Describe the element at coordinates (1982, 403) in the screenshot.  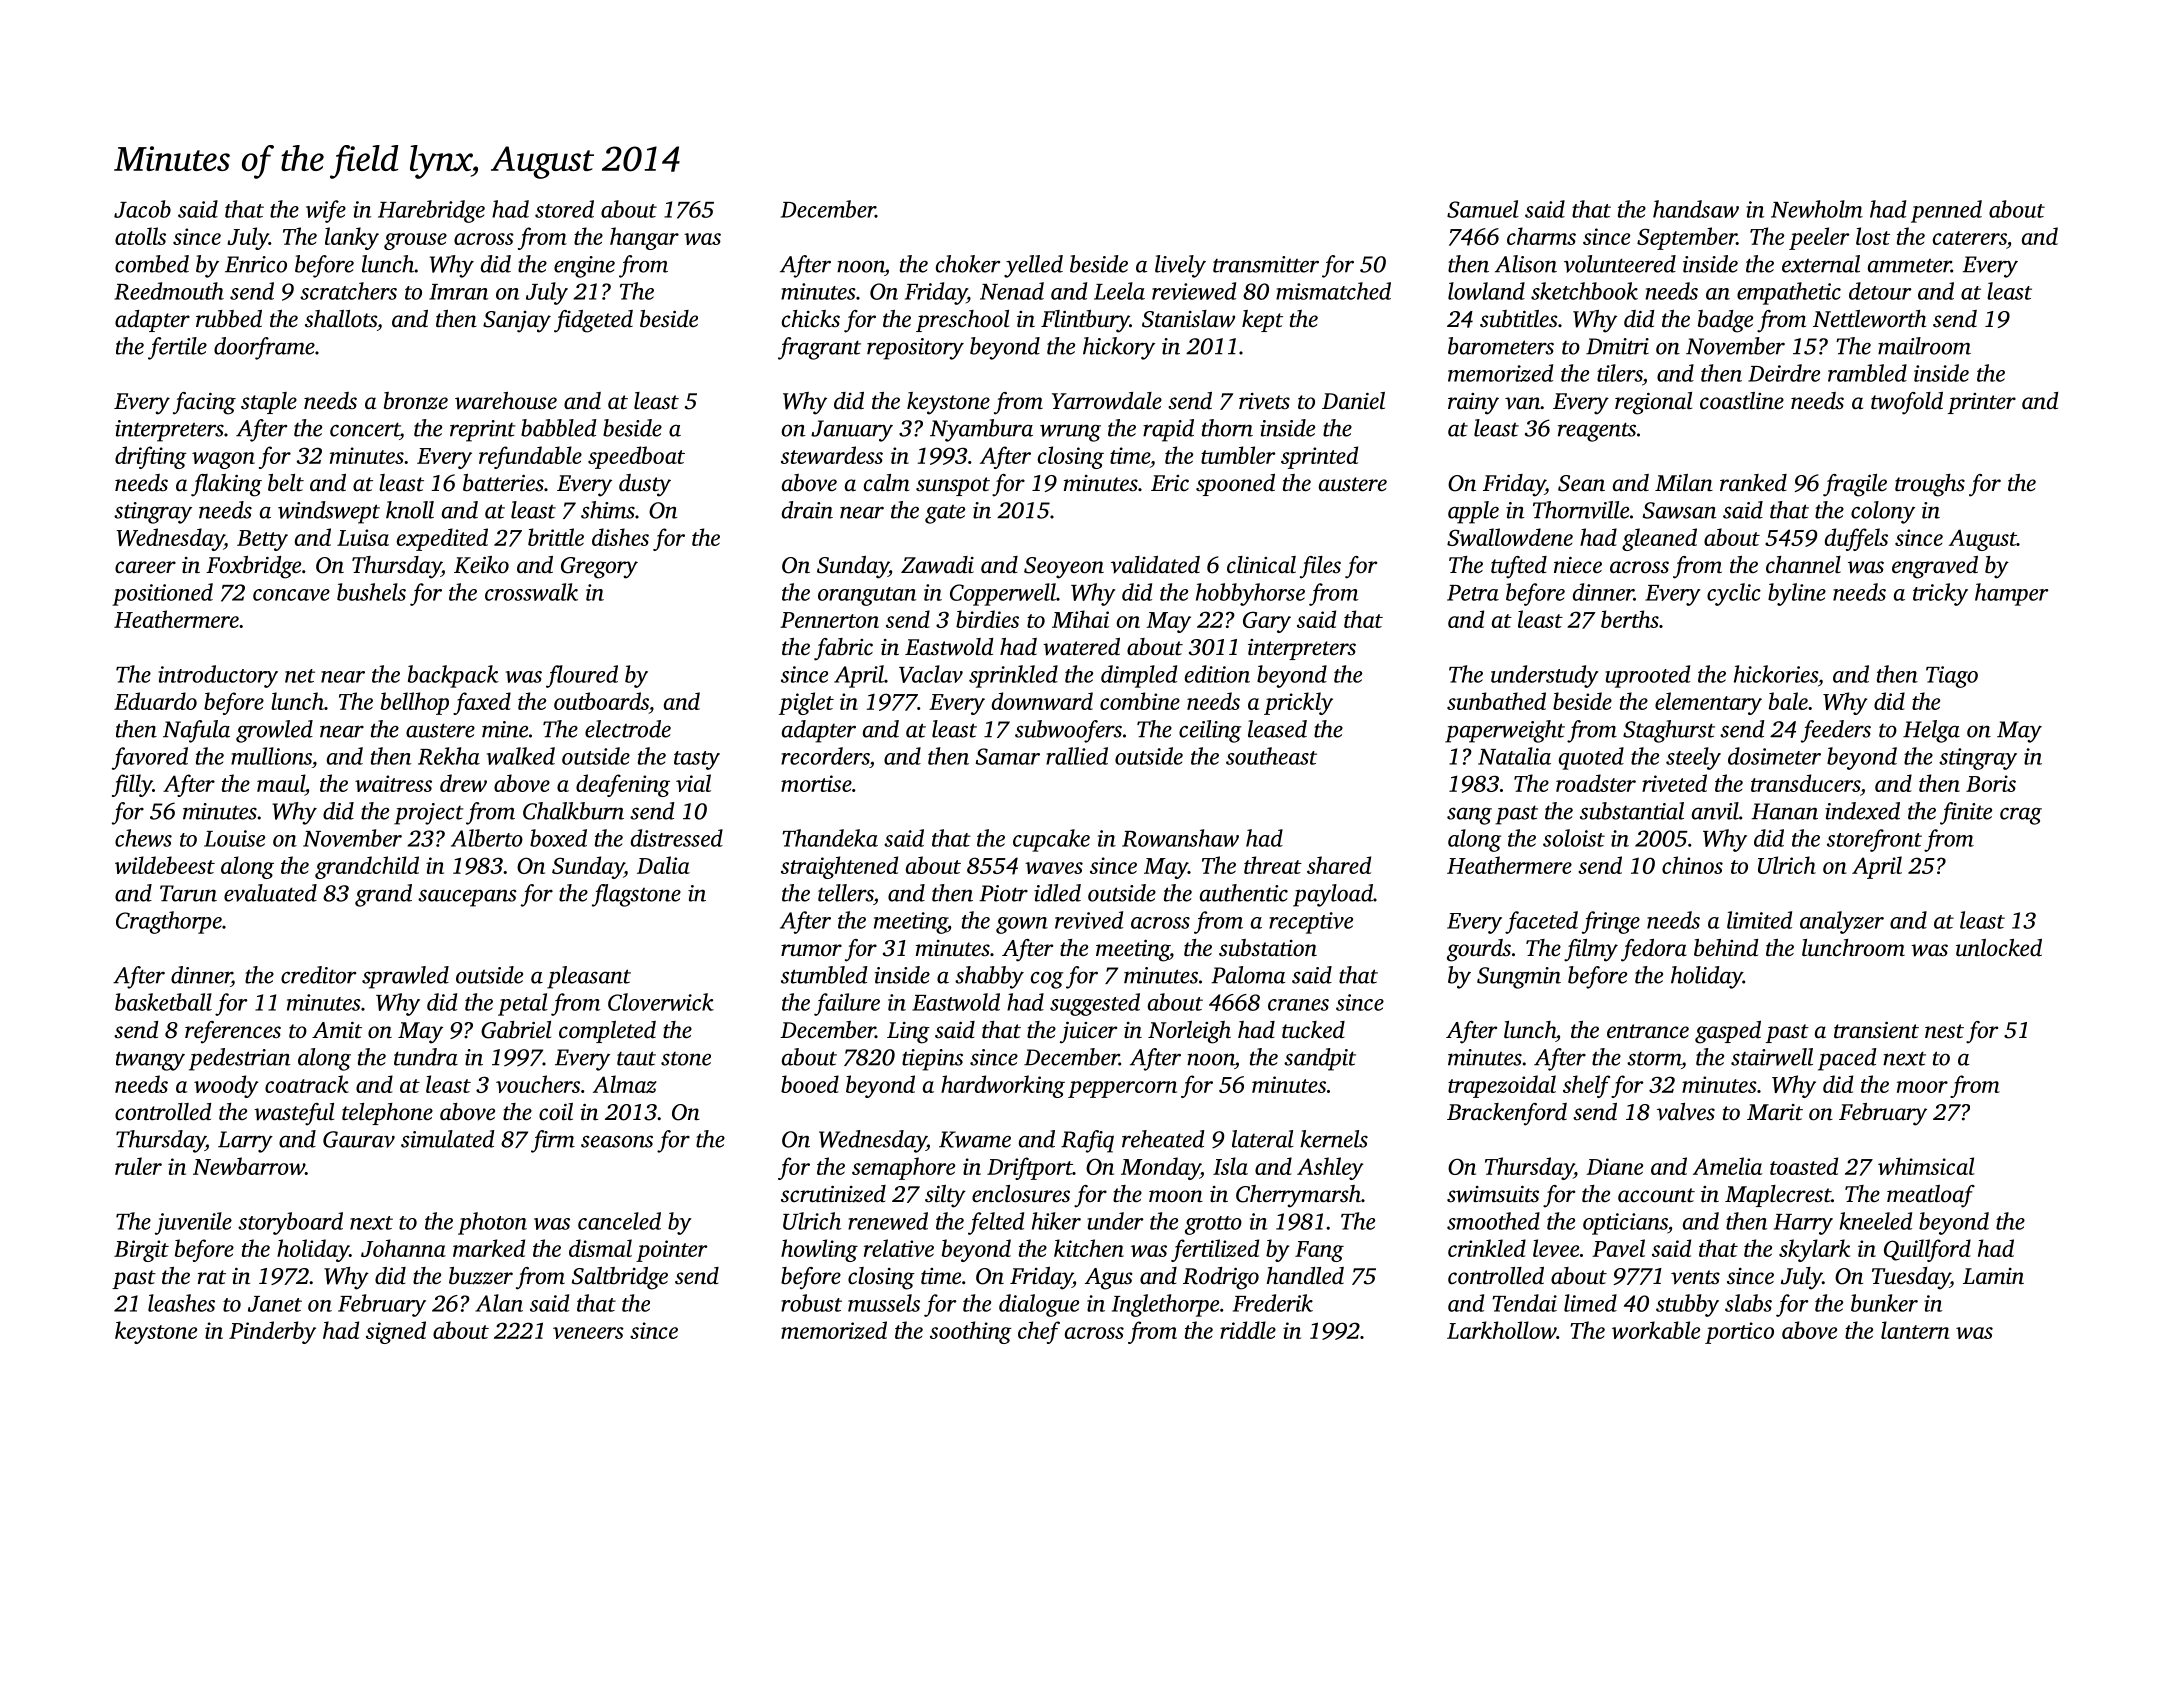
I see `printer` at that location.
